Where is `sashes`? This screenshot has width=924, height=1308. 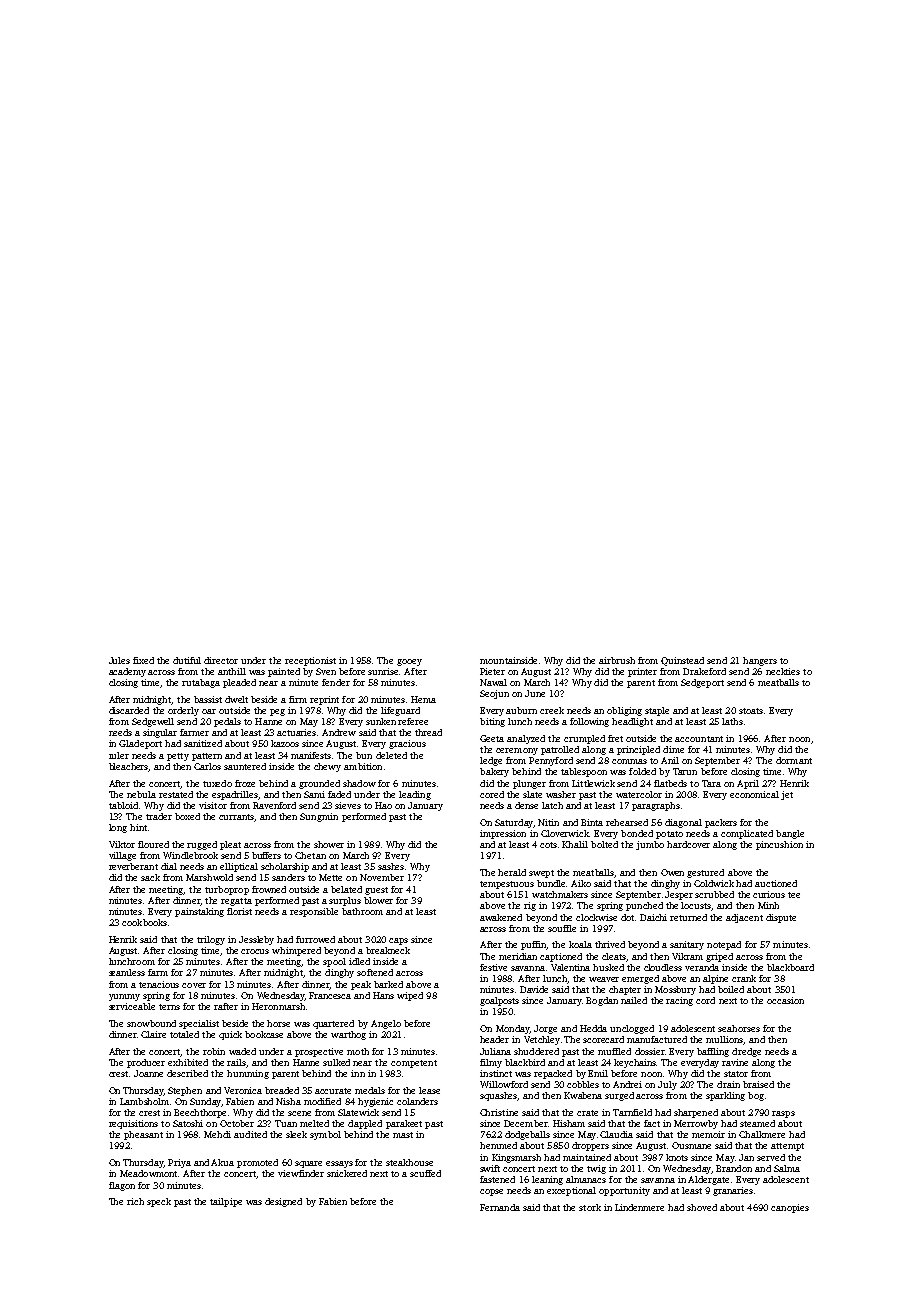 sashes is located at coordinates (391, 866).
